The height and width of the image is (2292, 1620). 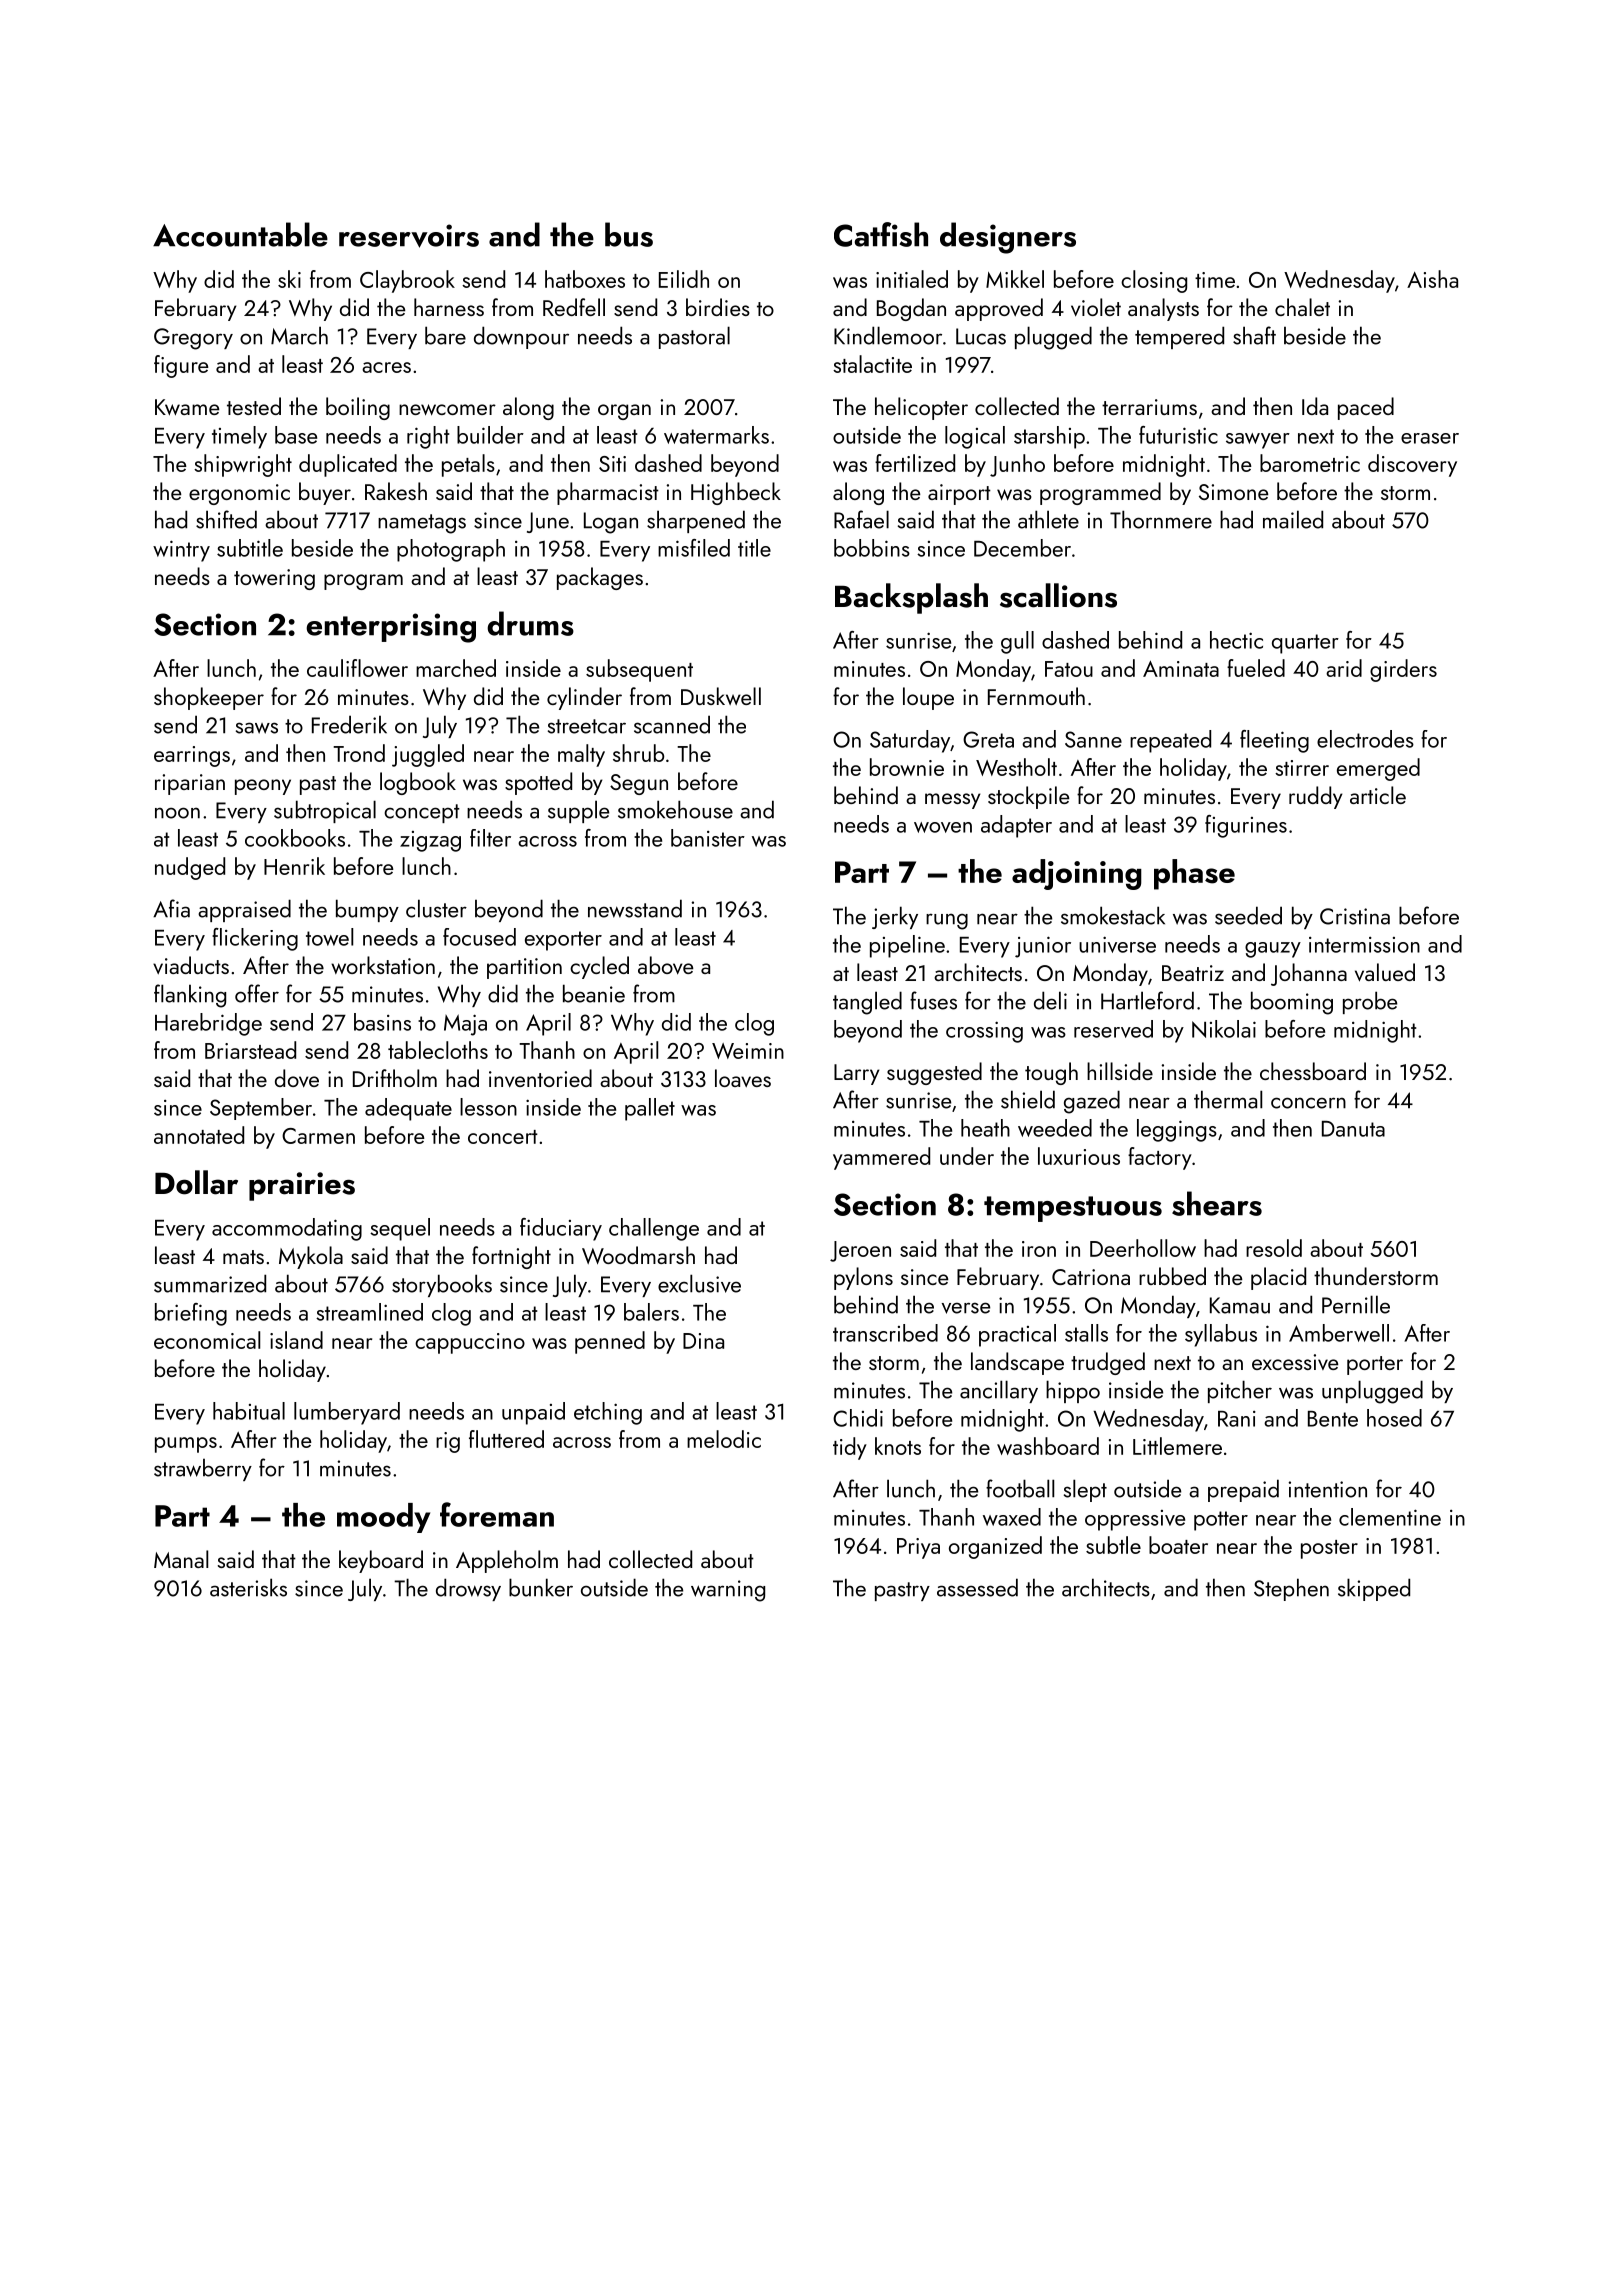 I want to click on harness, so click(x=449, y=307).
